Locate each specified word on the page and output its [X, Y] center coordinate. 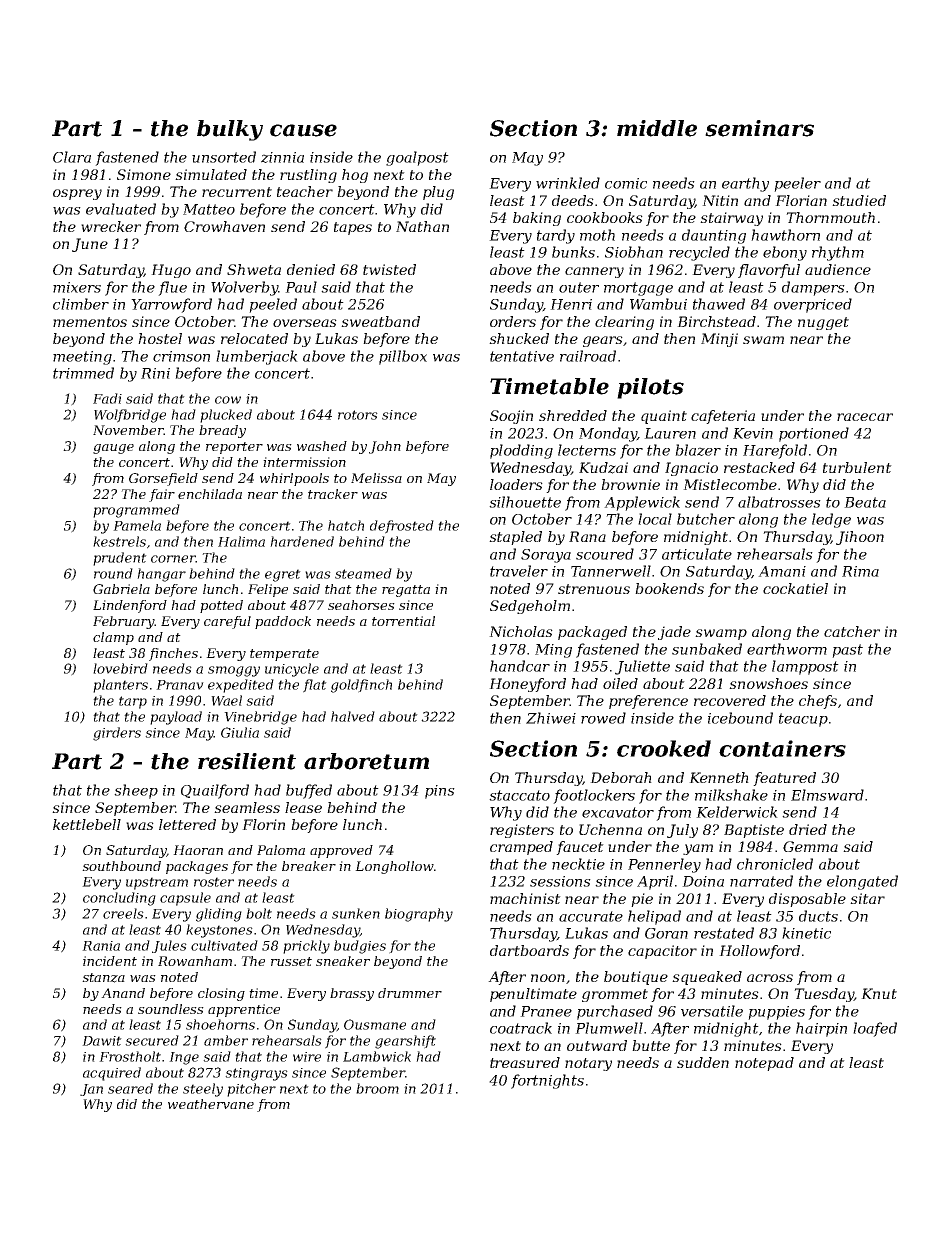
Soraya [546, 556]
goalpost [417, 158]
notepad [764, 1064]
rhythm [838, 253]
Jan [91, 1090]
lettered [187, 824]
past [847, 651]
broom [377, 1088]
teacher [305, 191]
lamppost [805, 667]
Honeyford [527, 685]
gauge [113, 449]
